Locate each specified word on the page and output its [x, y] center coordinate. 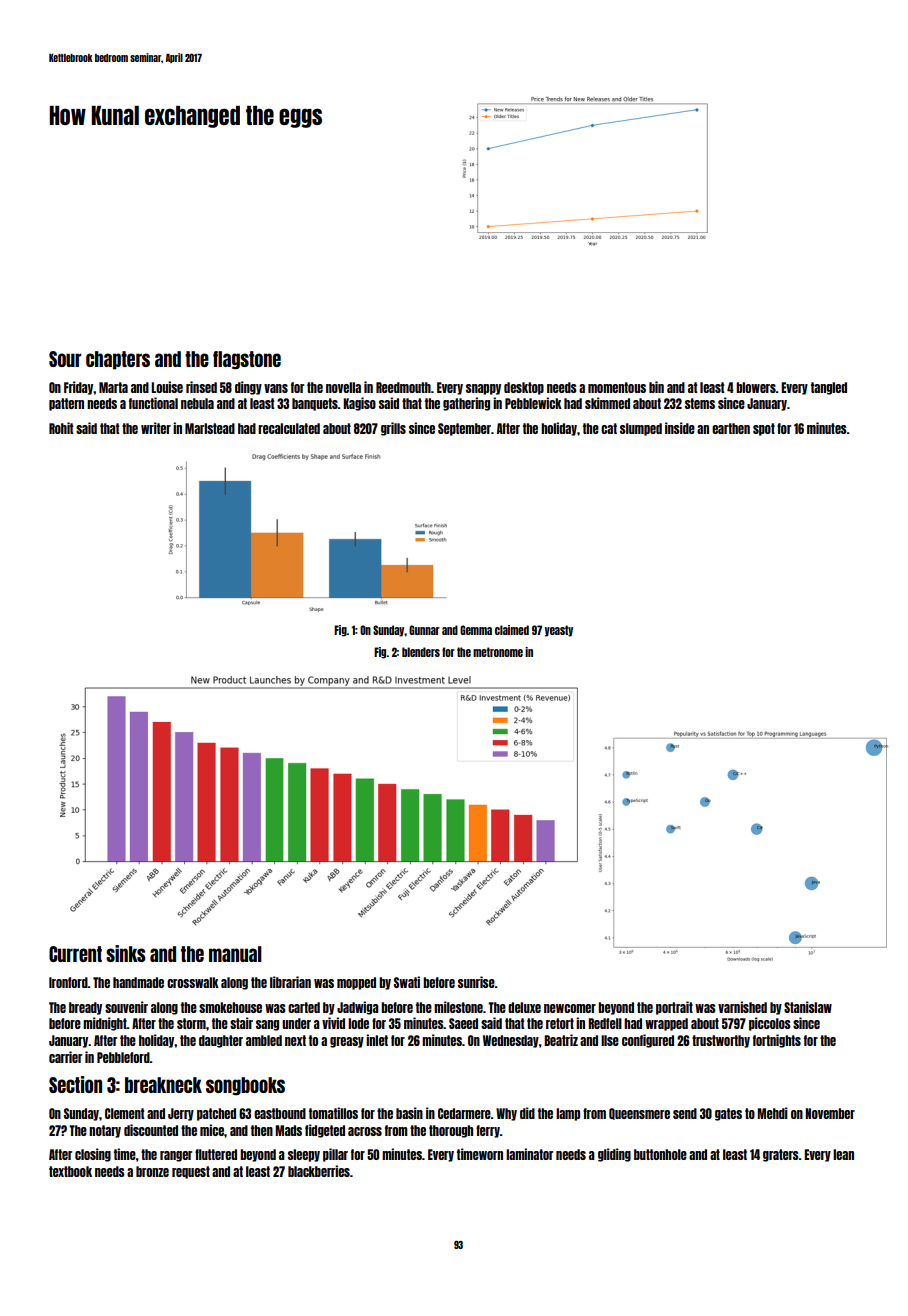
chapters [118, 360]
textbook [70, 1171]
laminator [529, 1154]
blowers [756, 387]
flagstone [247, 360]
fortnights [777, 1041]
